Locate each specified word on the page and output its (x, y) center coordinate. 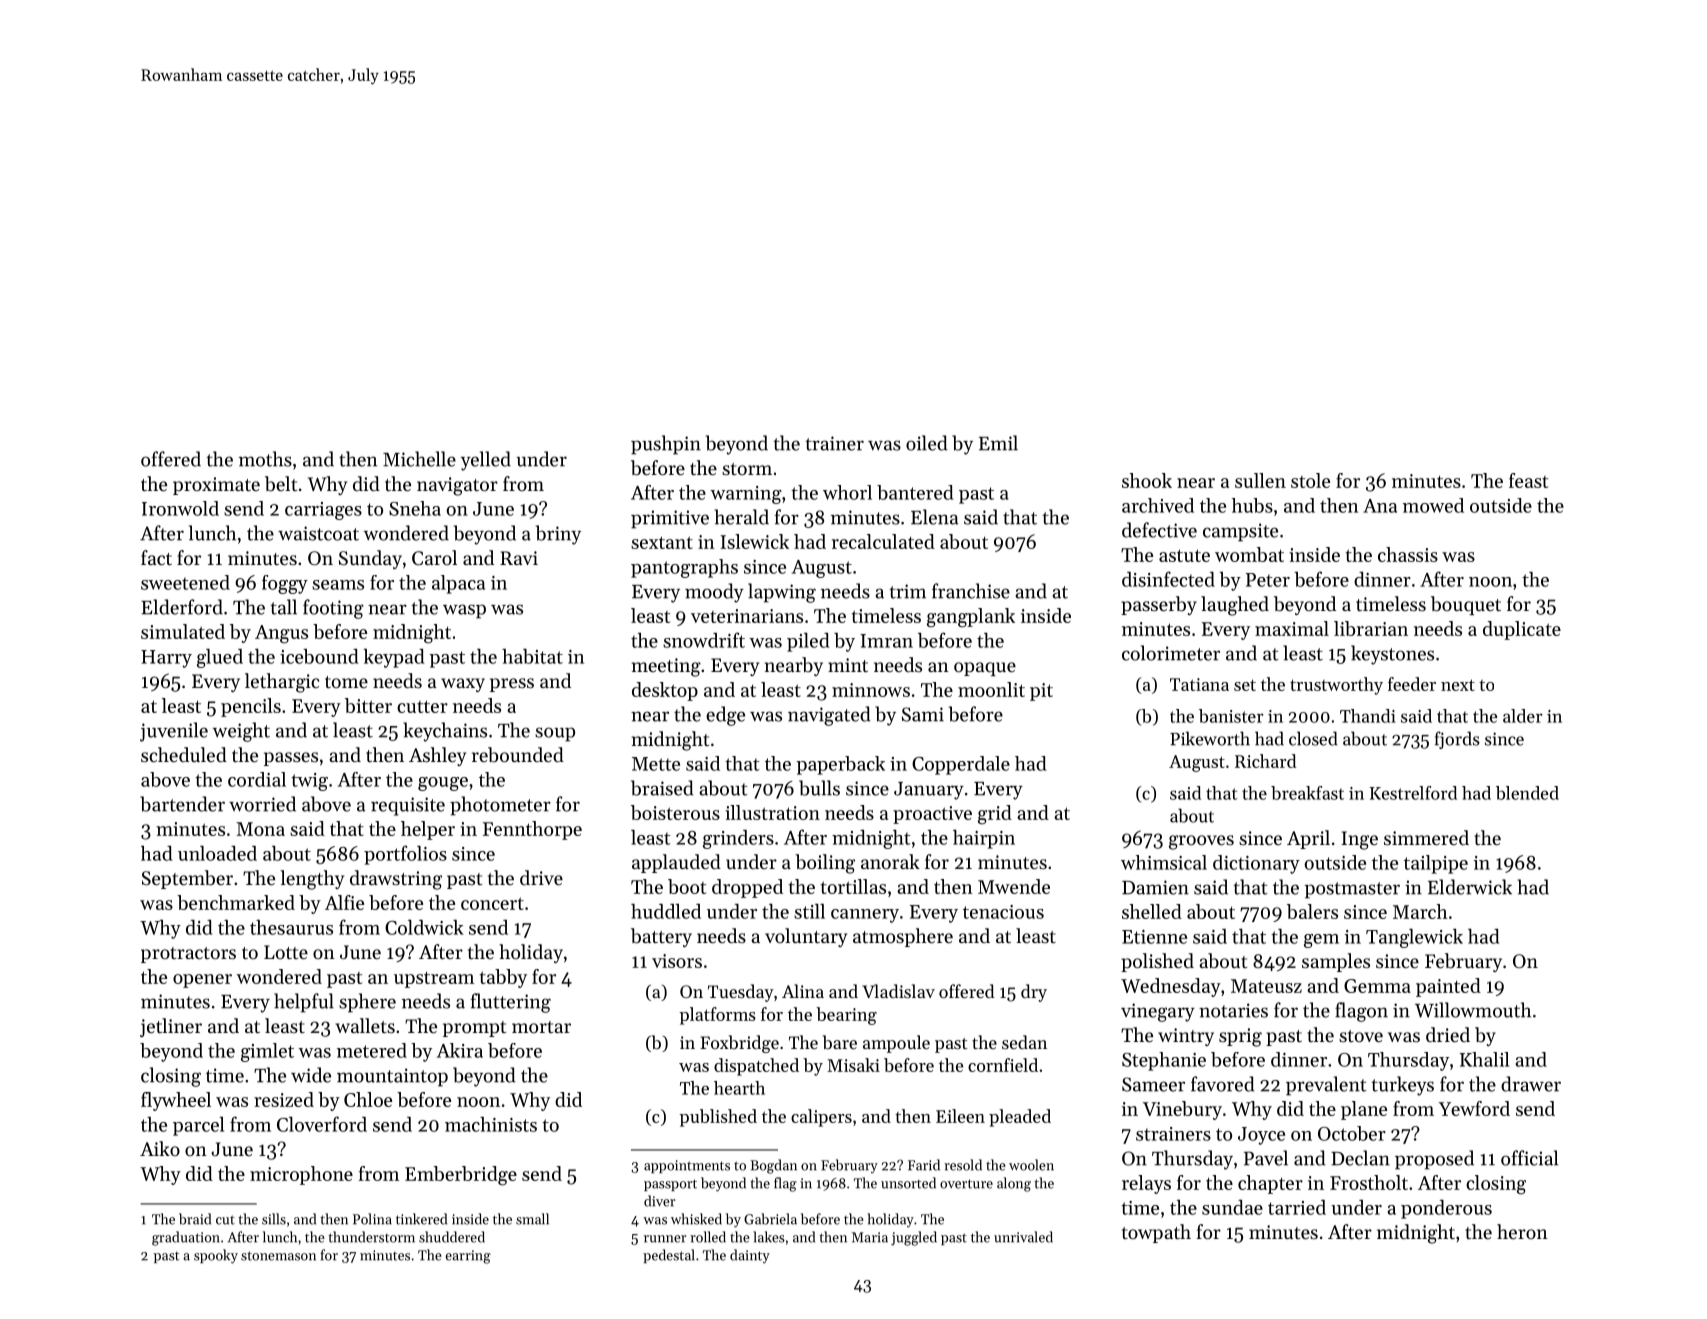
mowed (1433, 505)
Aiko (160, 1148)
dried (1448, 1034)
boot (687, 886)
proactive (932, 815)
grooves (1201, 842)
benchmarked (236, 902)
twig (309, 782)
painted (1448, 987)
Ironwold (180, 508)
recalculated (883, 541)
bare (840, 1042)
